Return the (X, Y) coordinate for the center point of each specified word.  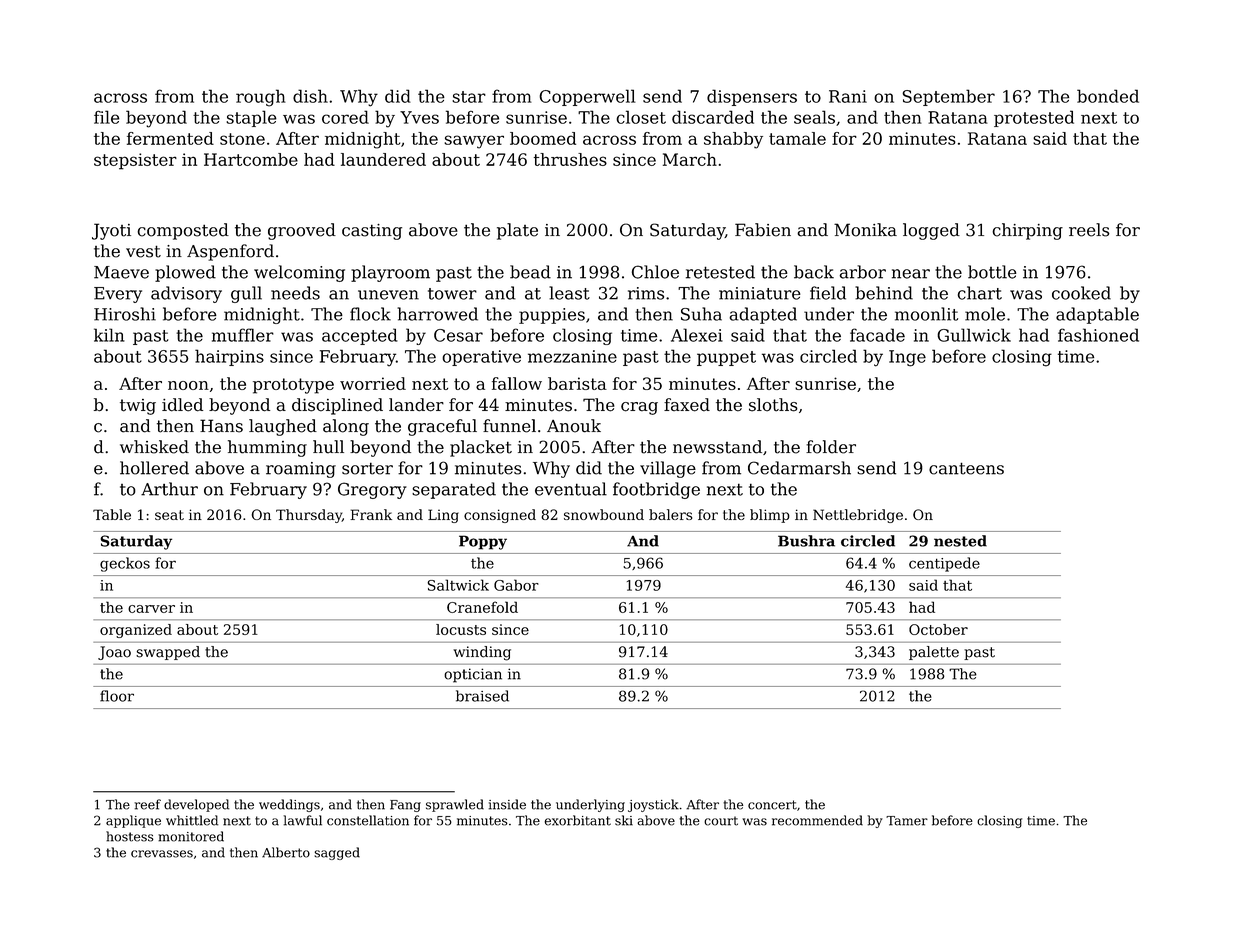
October (938, 629)
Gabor (516, 585)
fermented (170, 138)
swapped (168, 653)
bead (530, 272)
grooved (302, 231)
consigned (500, 516)
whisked (154, 447)
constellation (368, 820)
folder (831, 447)
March (690, 159)
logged (931, 231)
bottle (992, 272)
